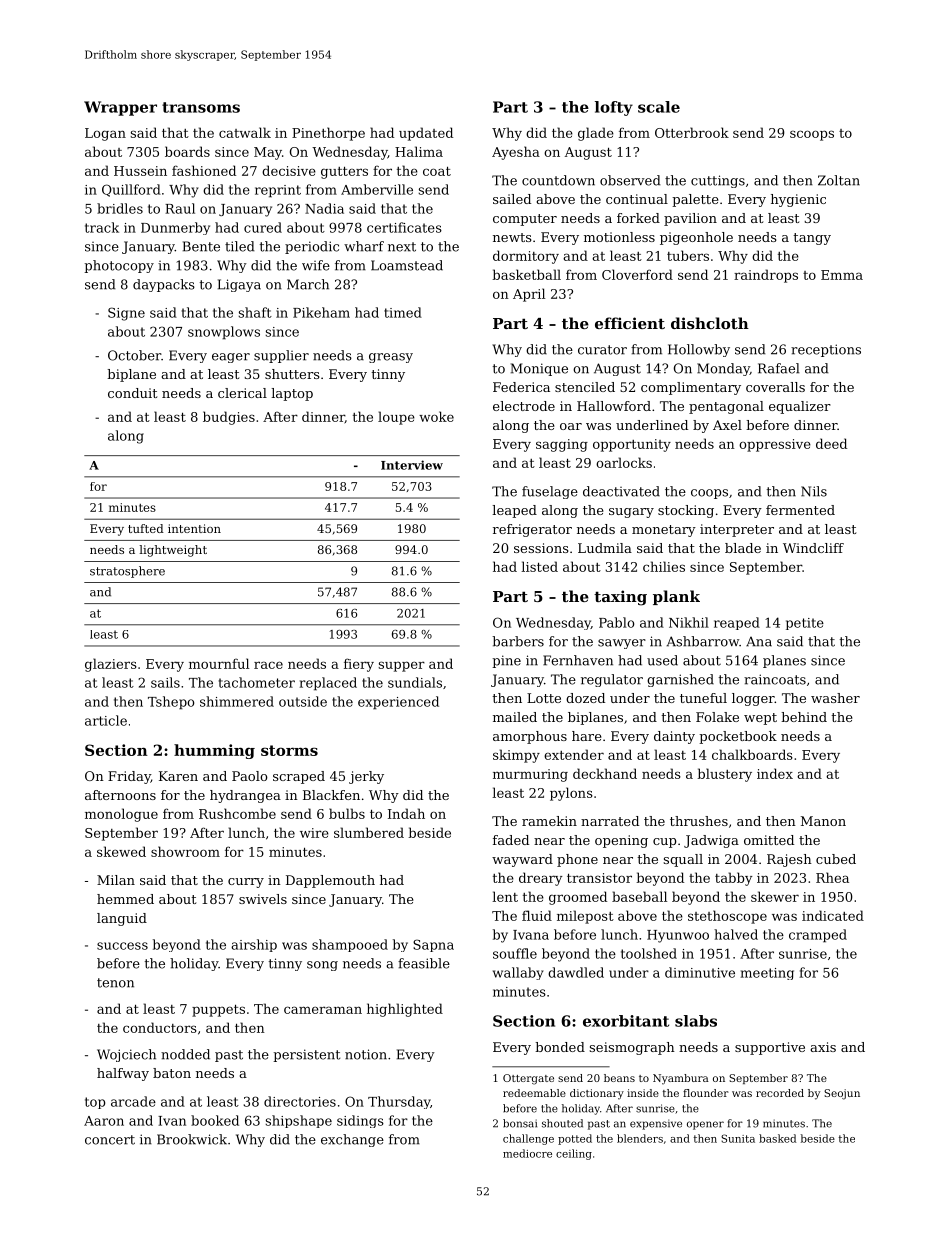 Image resolution: width=952 pixels, height=1233 pixels. I want to click on Logan, so click(105, 134).
